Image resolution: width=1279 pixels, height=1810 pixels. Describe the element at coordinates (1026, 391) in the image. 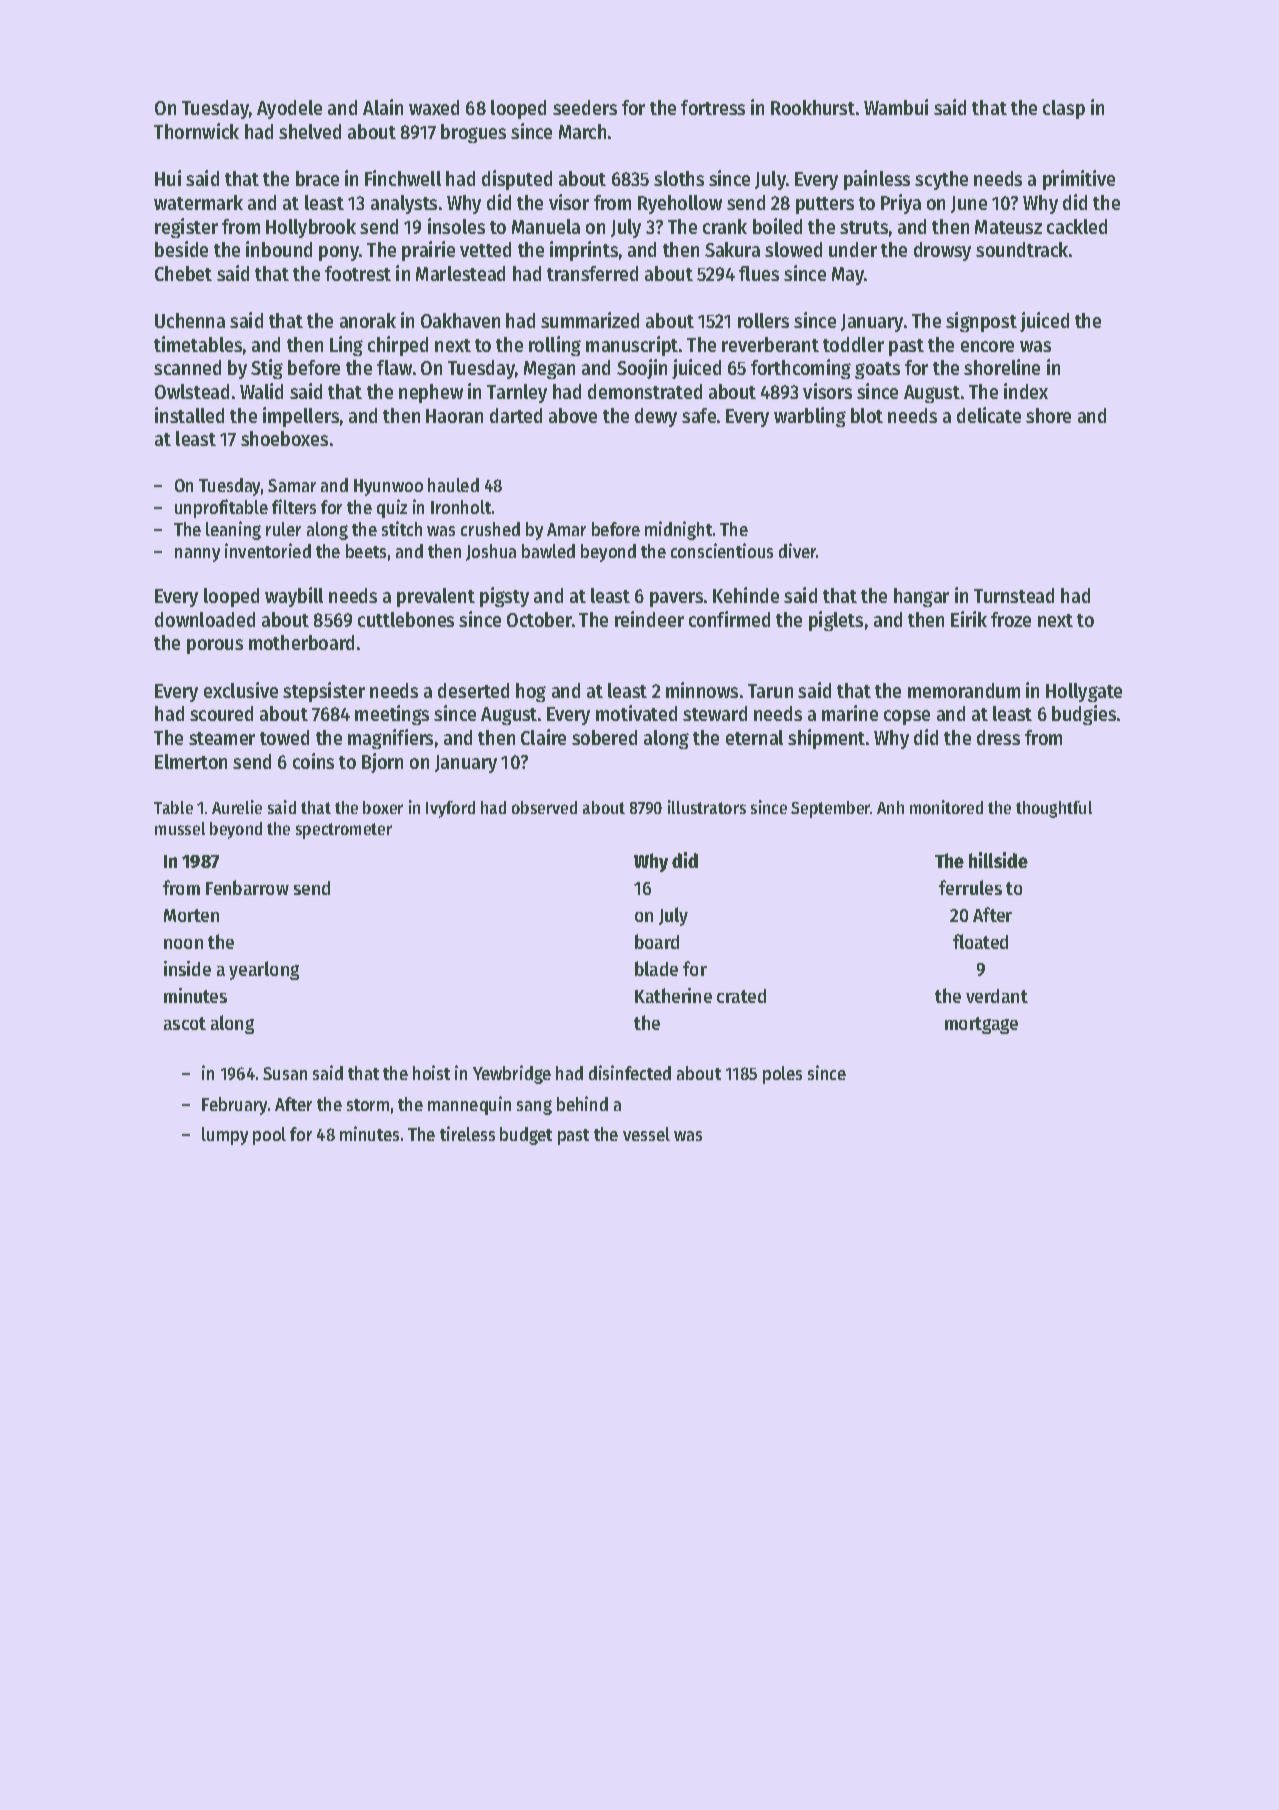

I see `index` at that location.
